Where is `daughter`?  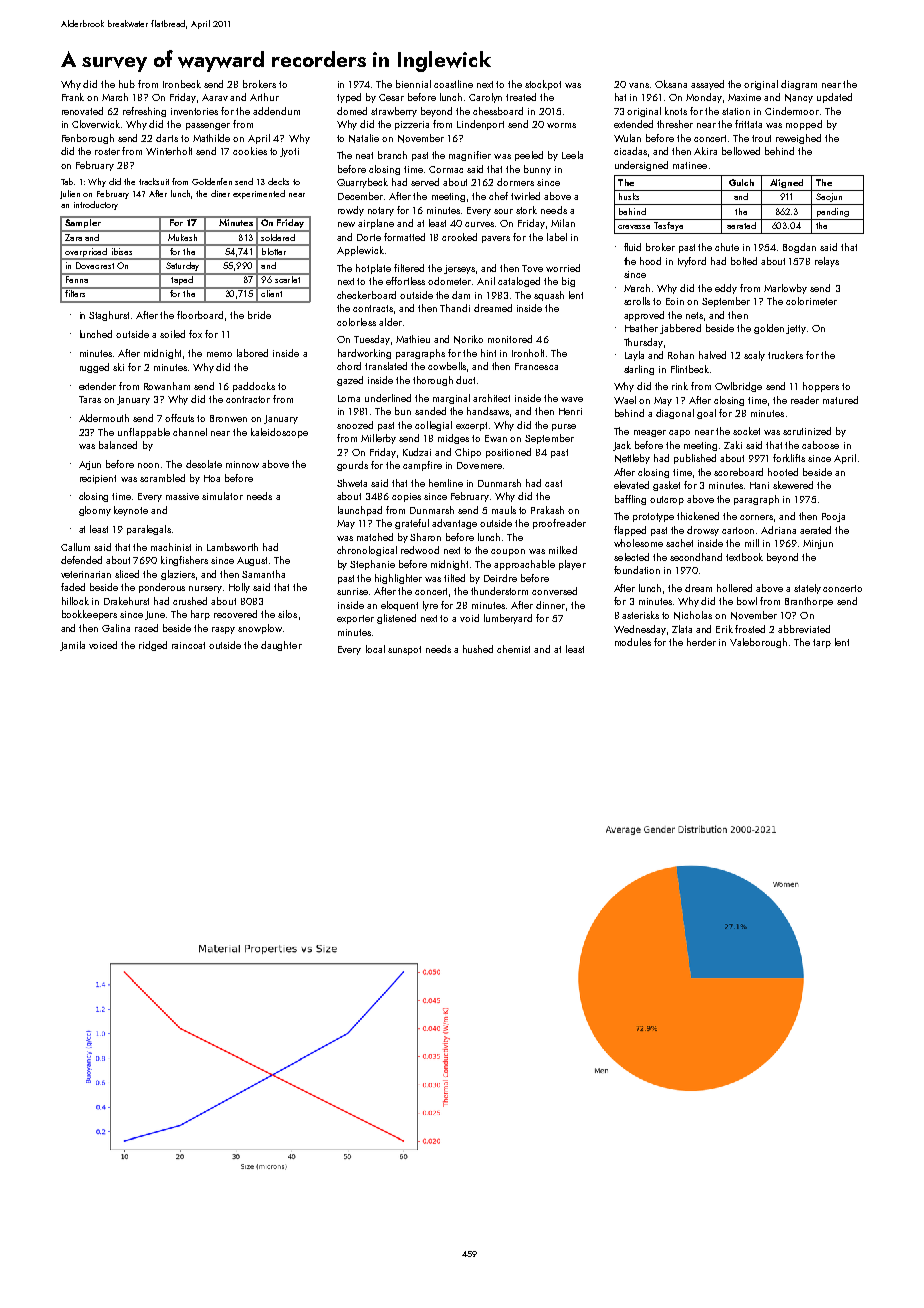
daughter is located at coordinates (281, 646).
